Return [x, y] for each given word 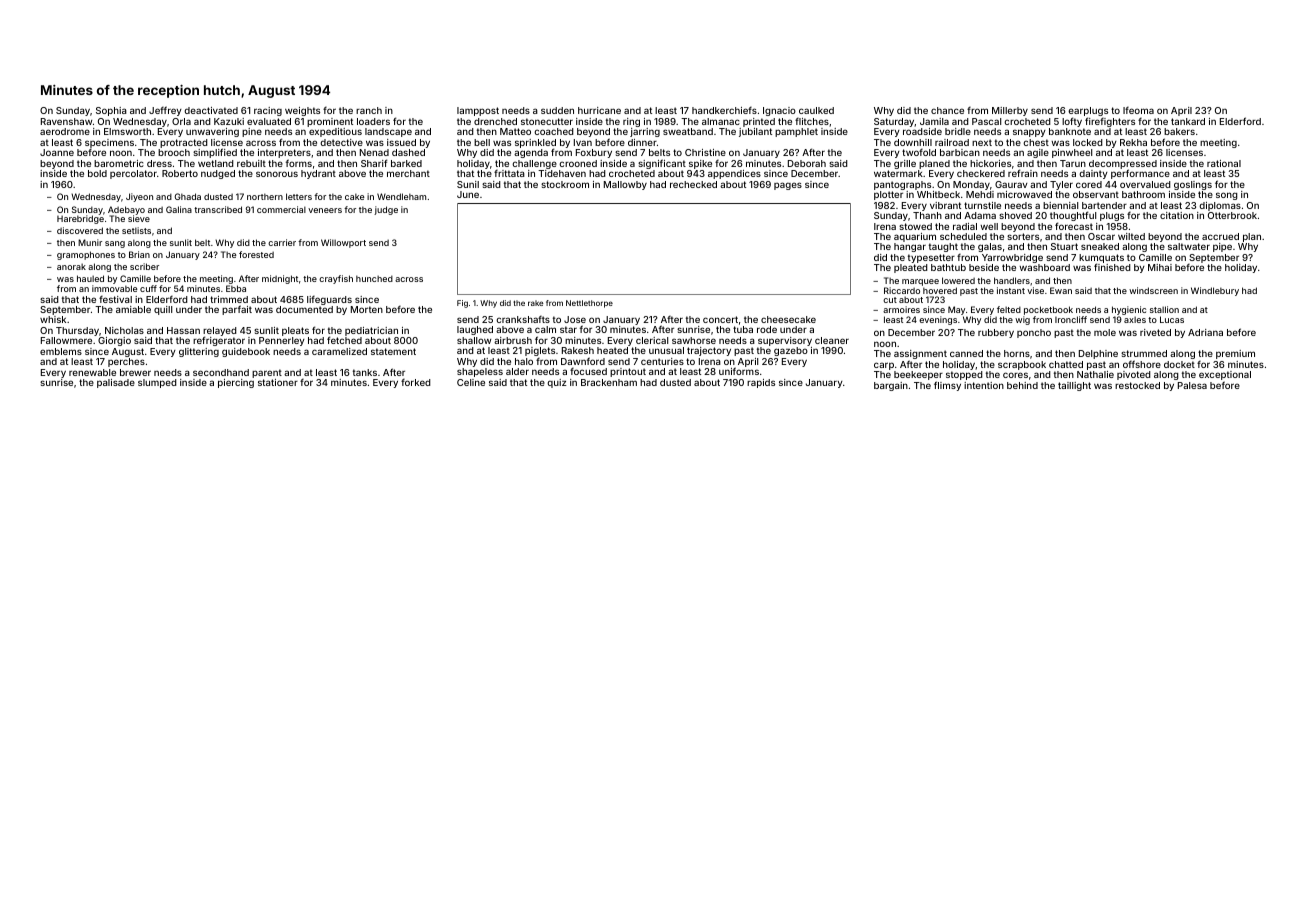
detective [341, 142]
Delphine [1098, 354]
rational [1224, 163]
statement [393, 351]
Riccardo [902, 290]
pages [788, 186]
